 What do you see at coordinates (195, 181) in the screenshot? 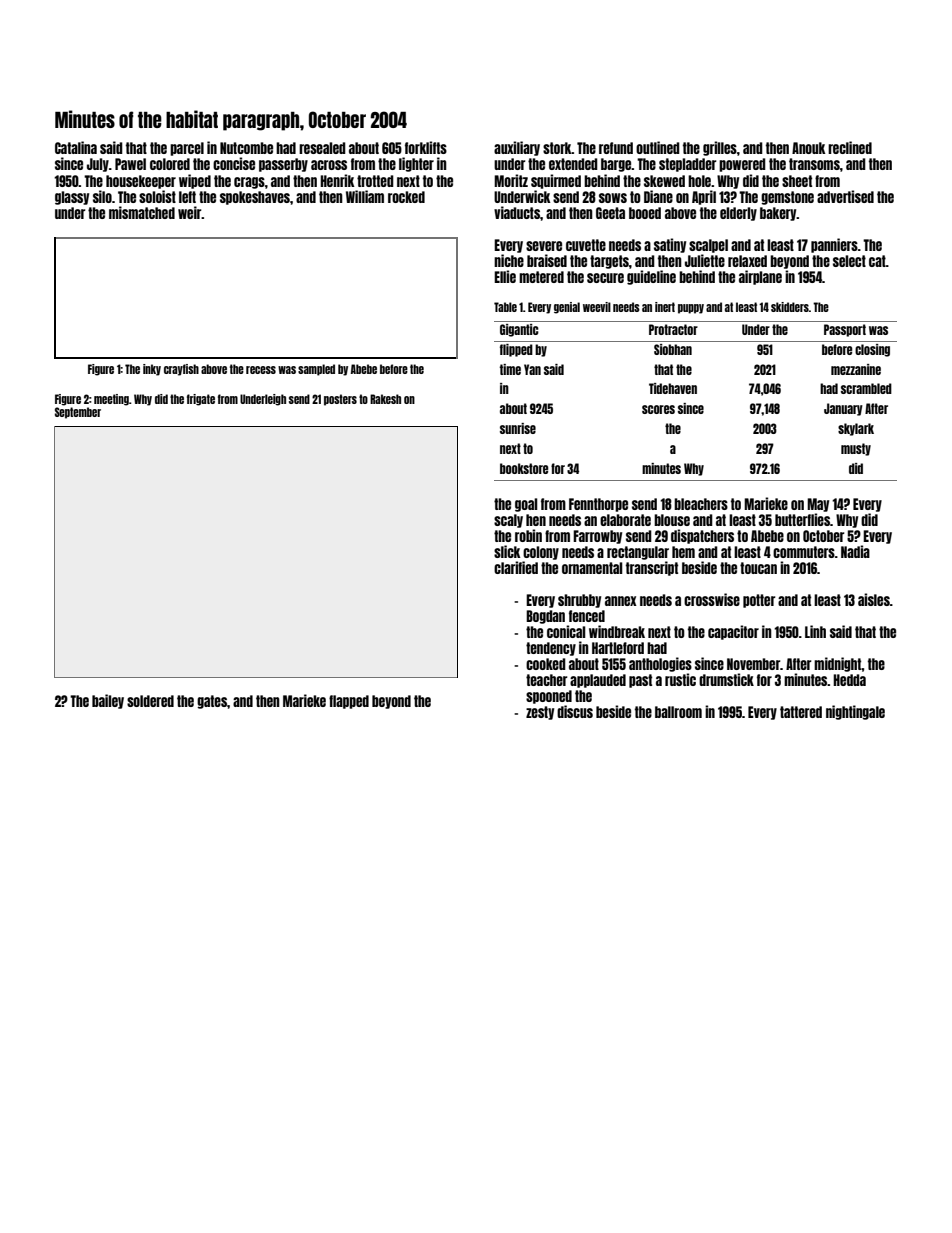
I see `wiped` at bounding box center [195, 181].
